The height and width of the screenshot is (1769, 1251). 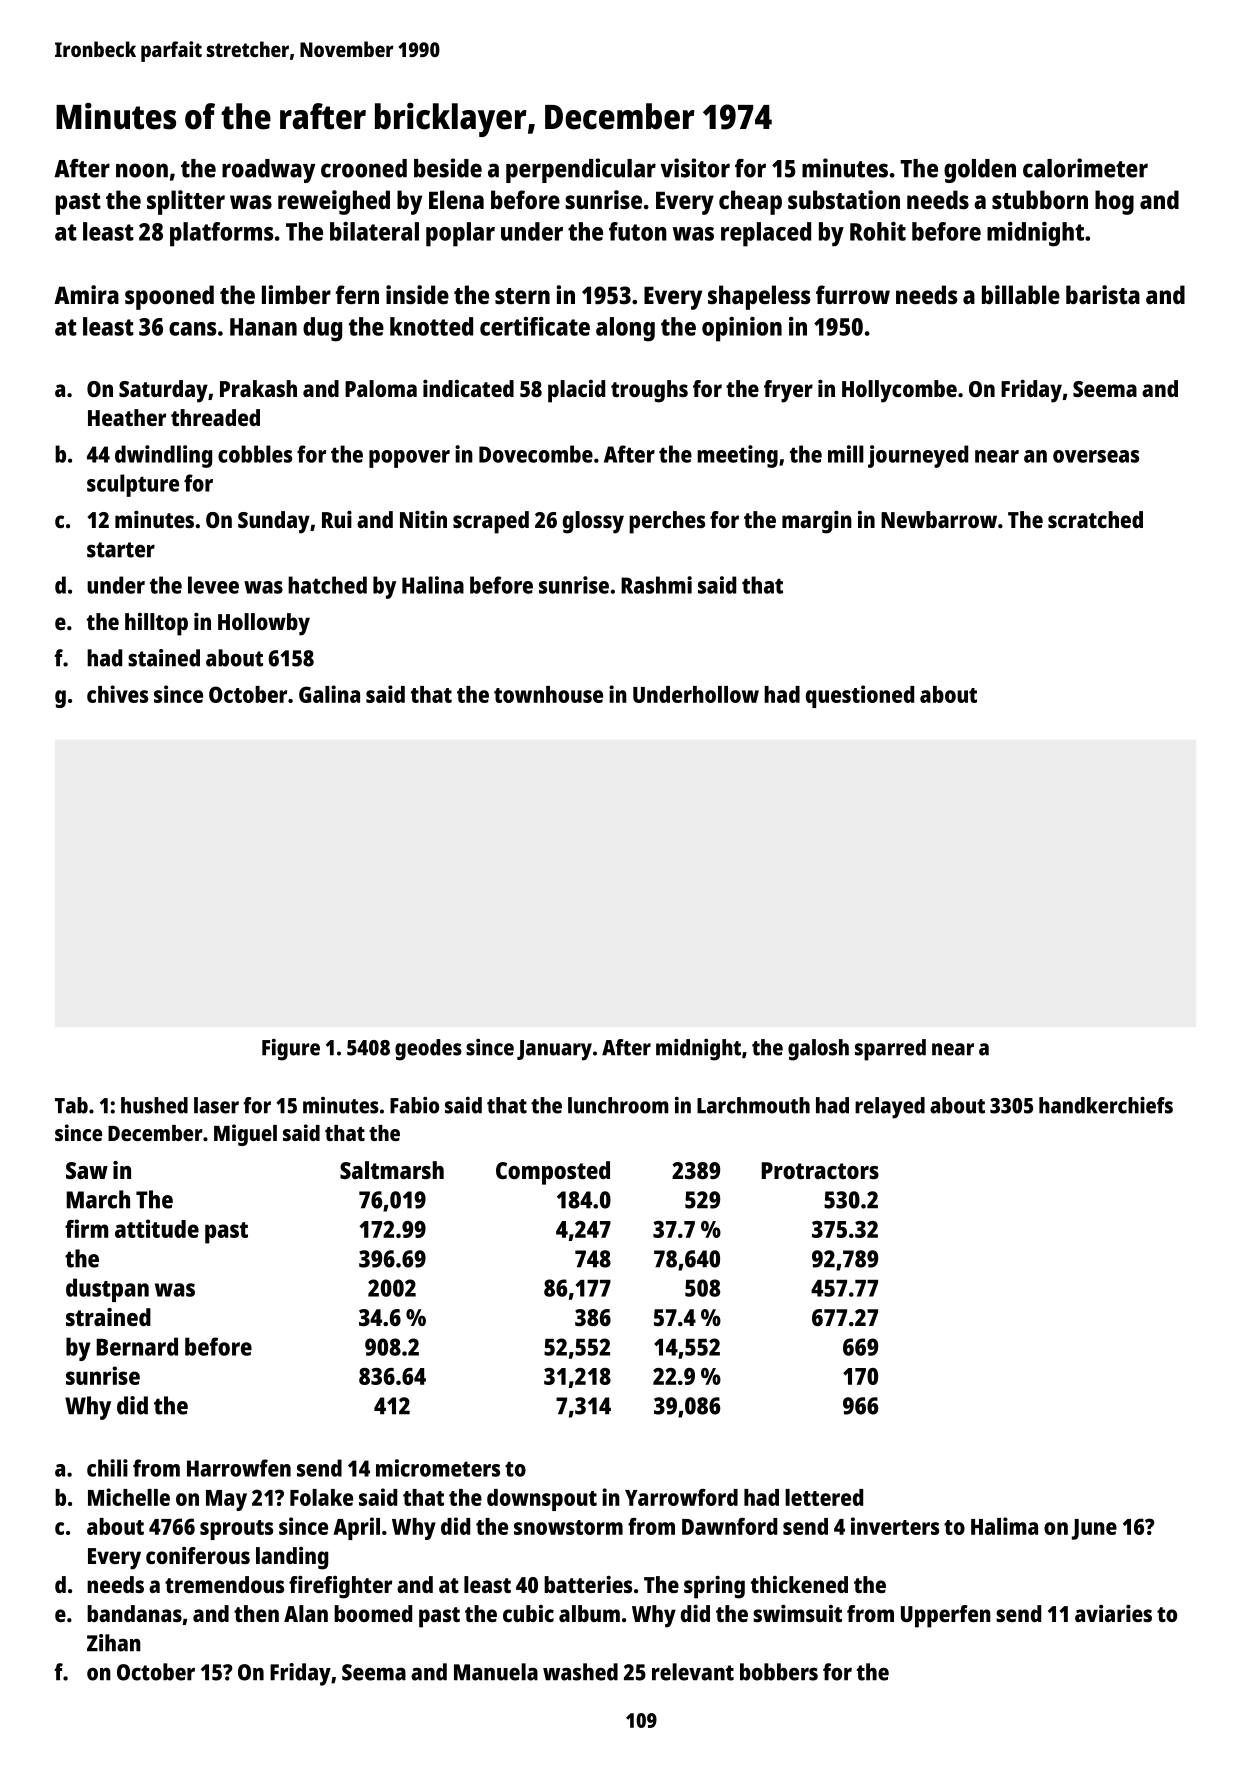 What do you see at coordinates (860, 696) in the screenshot?
I see `questioned` at bounding box center [860, 696].
